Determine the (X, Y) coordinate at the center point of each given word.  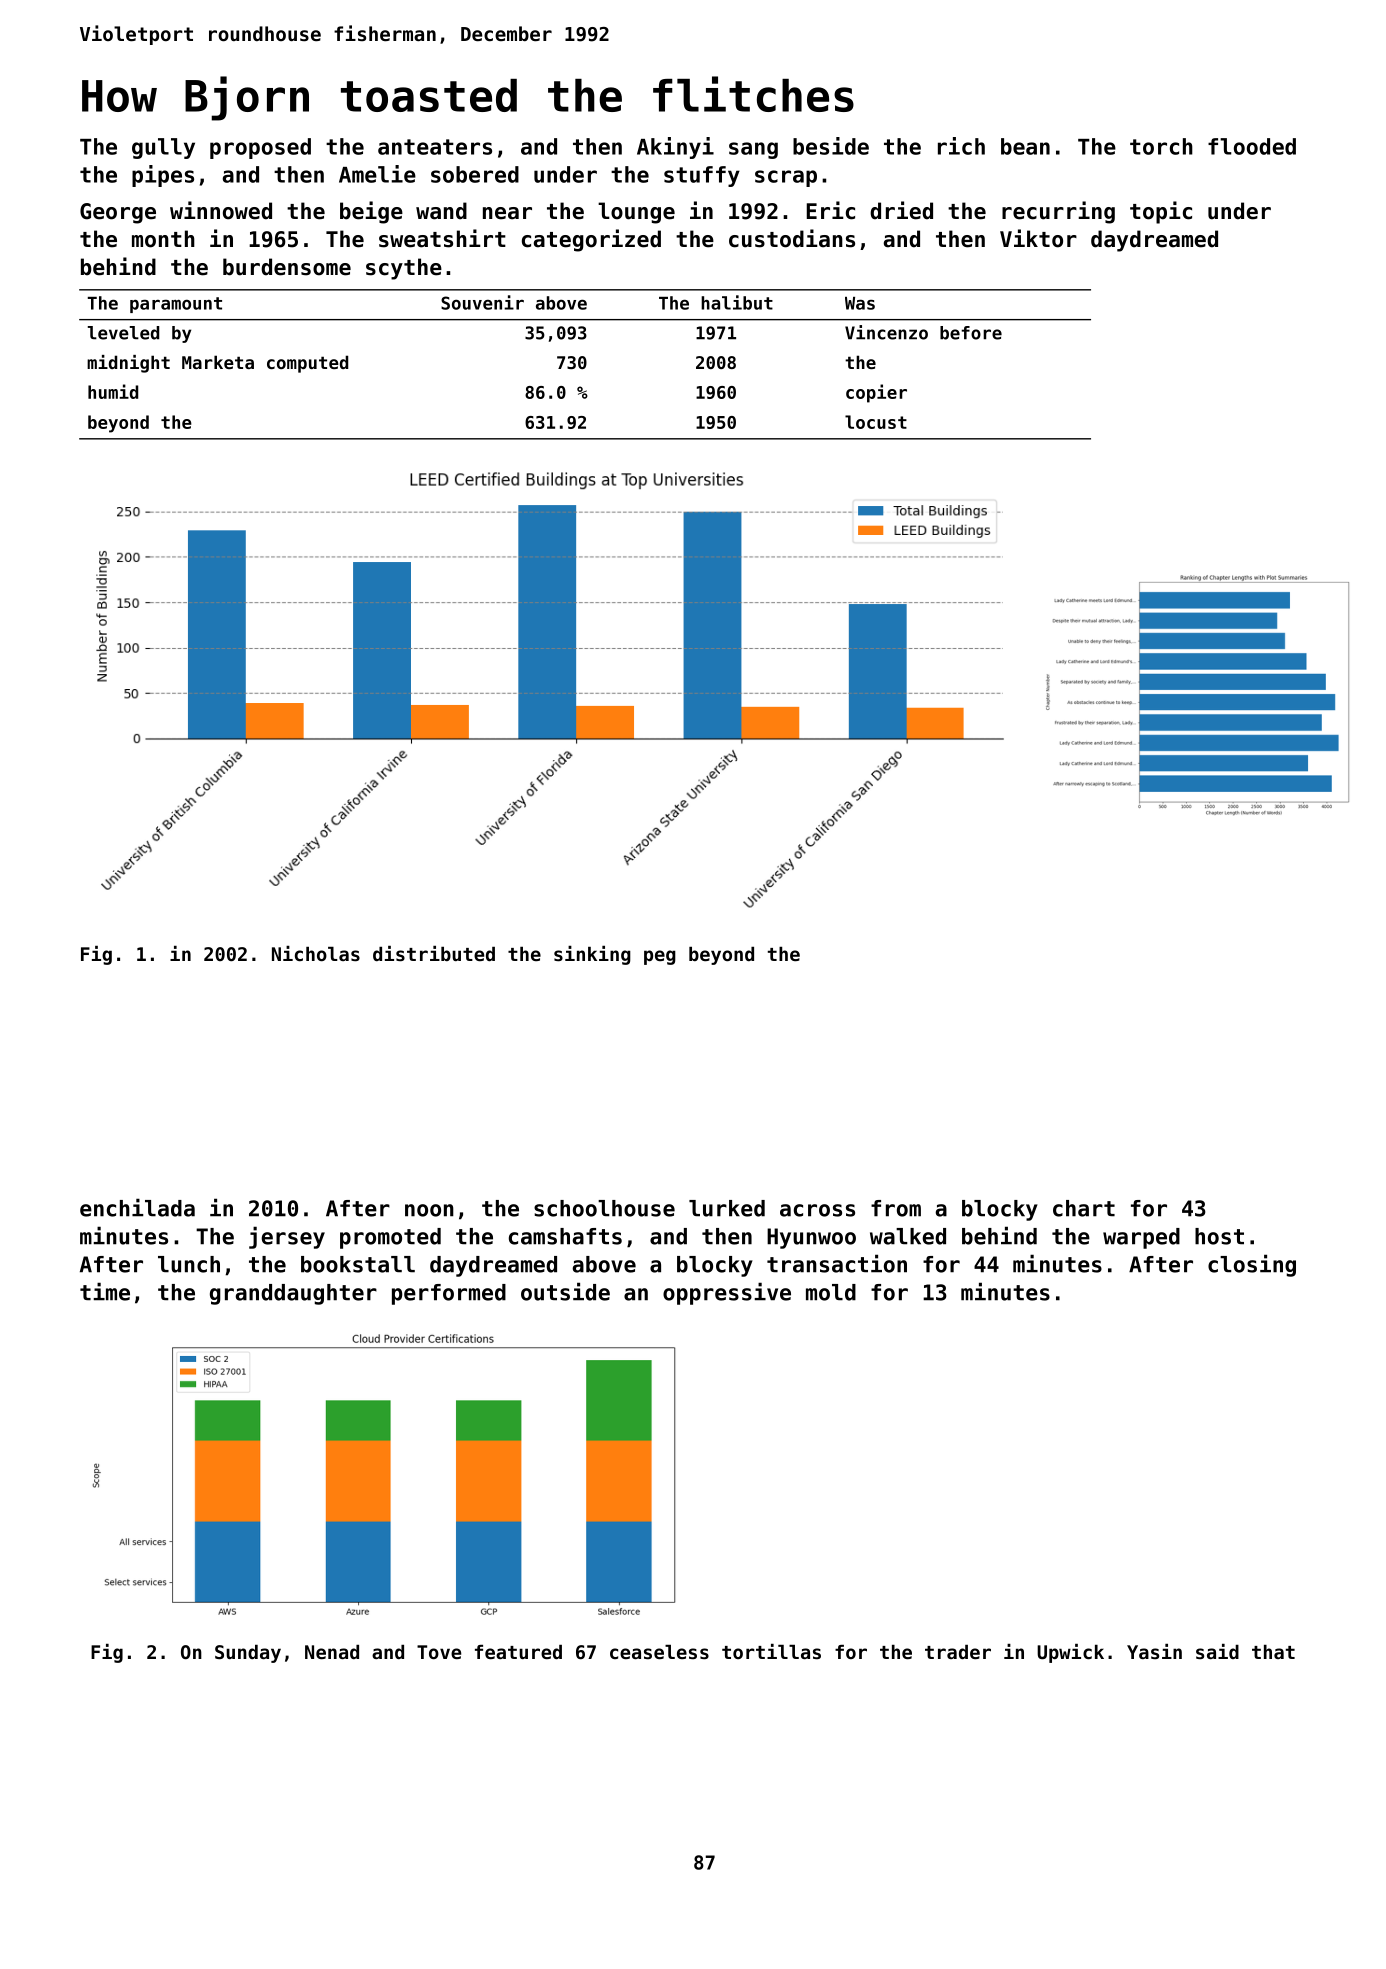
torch (1161, 146)
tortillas (771, 1651)
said (1217, 1651)
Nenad (332, 1652)
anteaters (435, 147)
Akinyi (675, 148)
